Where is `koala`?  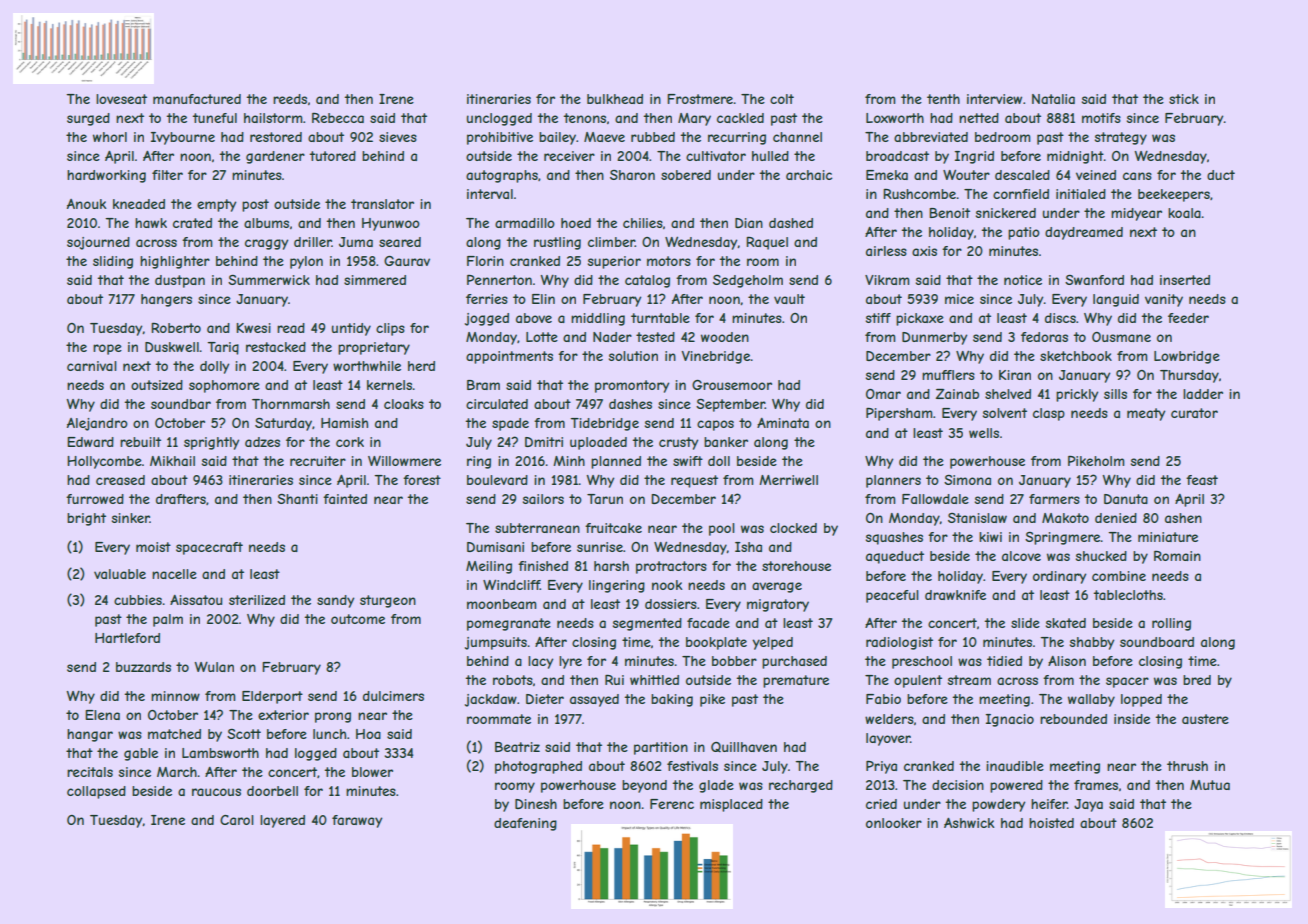
koala is located at coordinates (1184, 213).
